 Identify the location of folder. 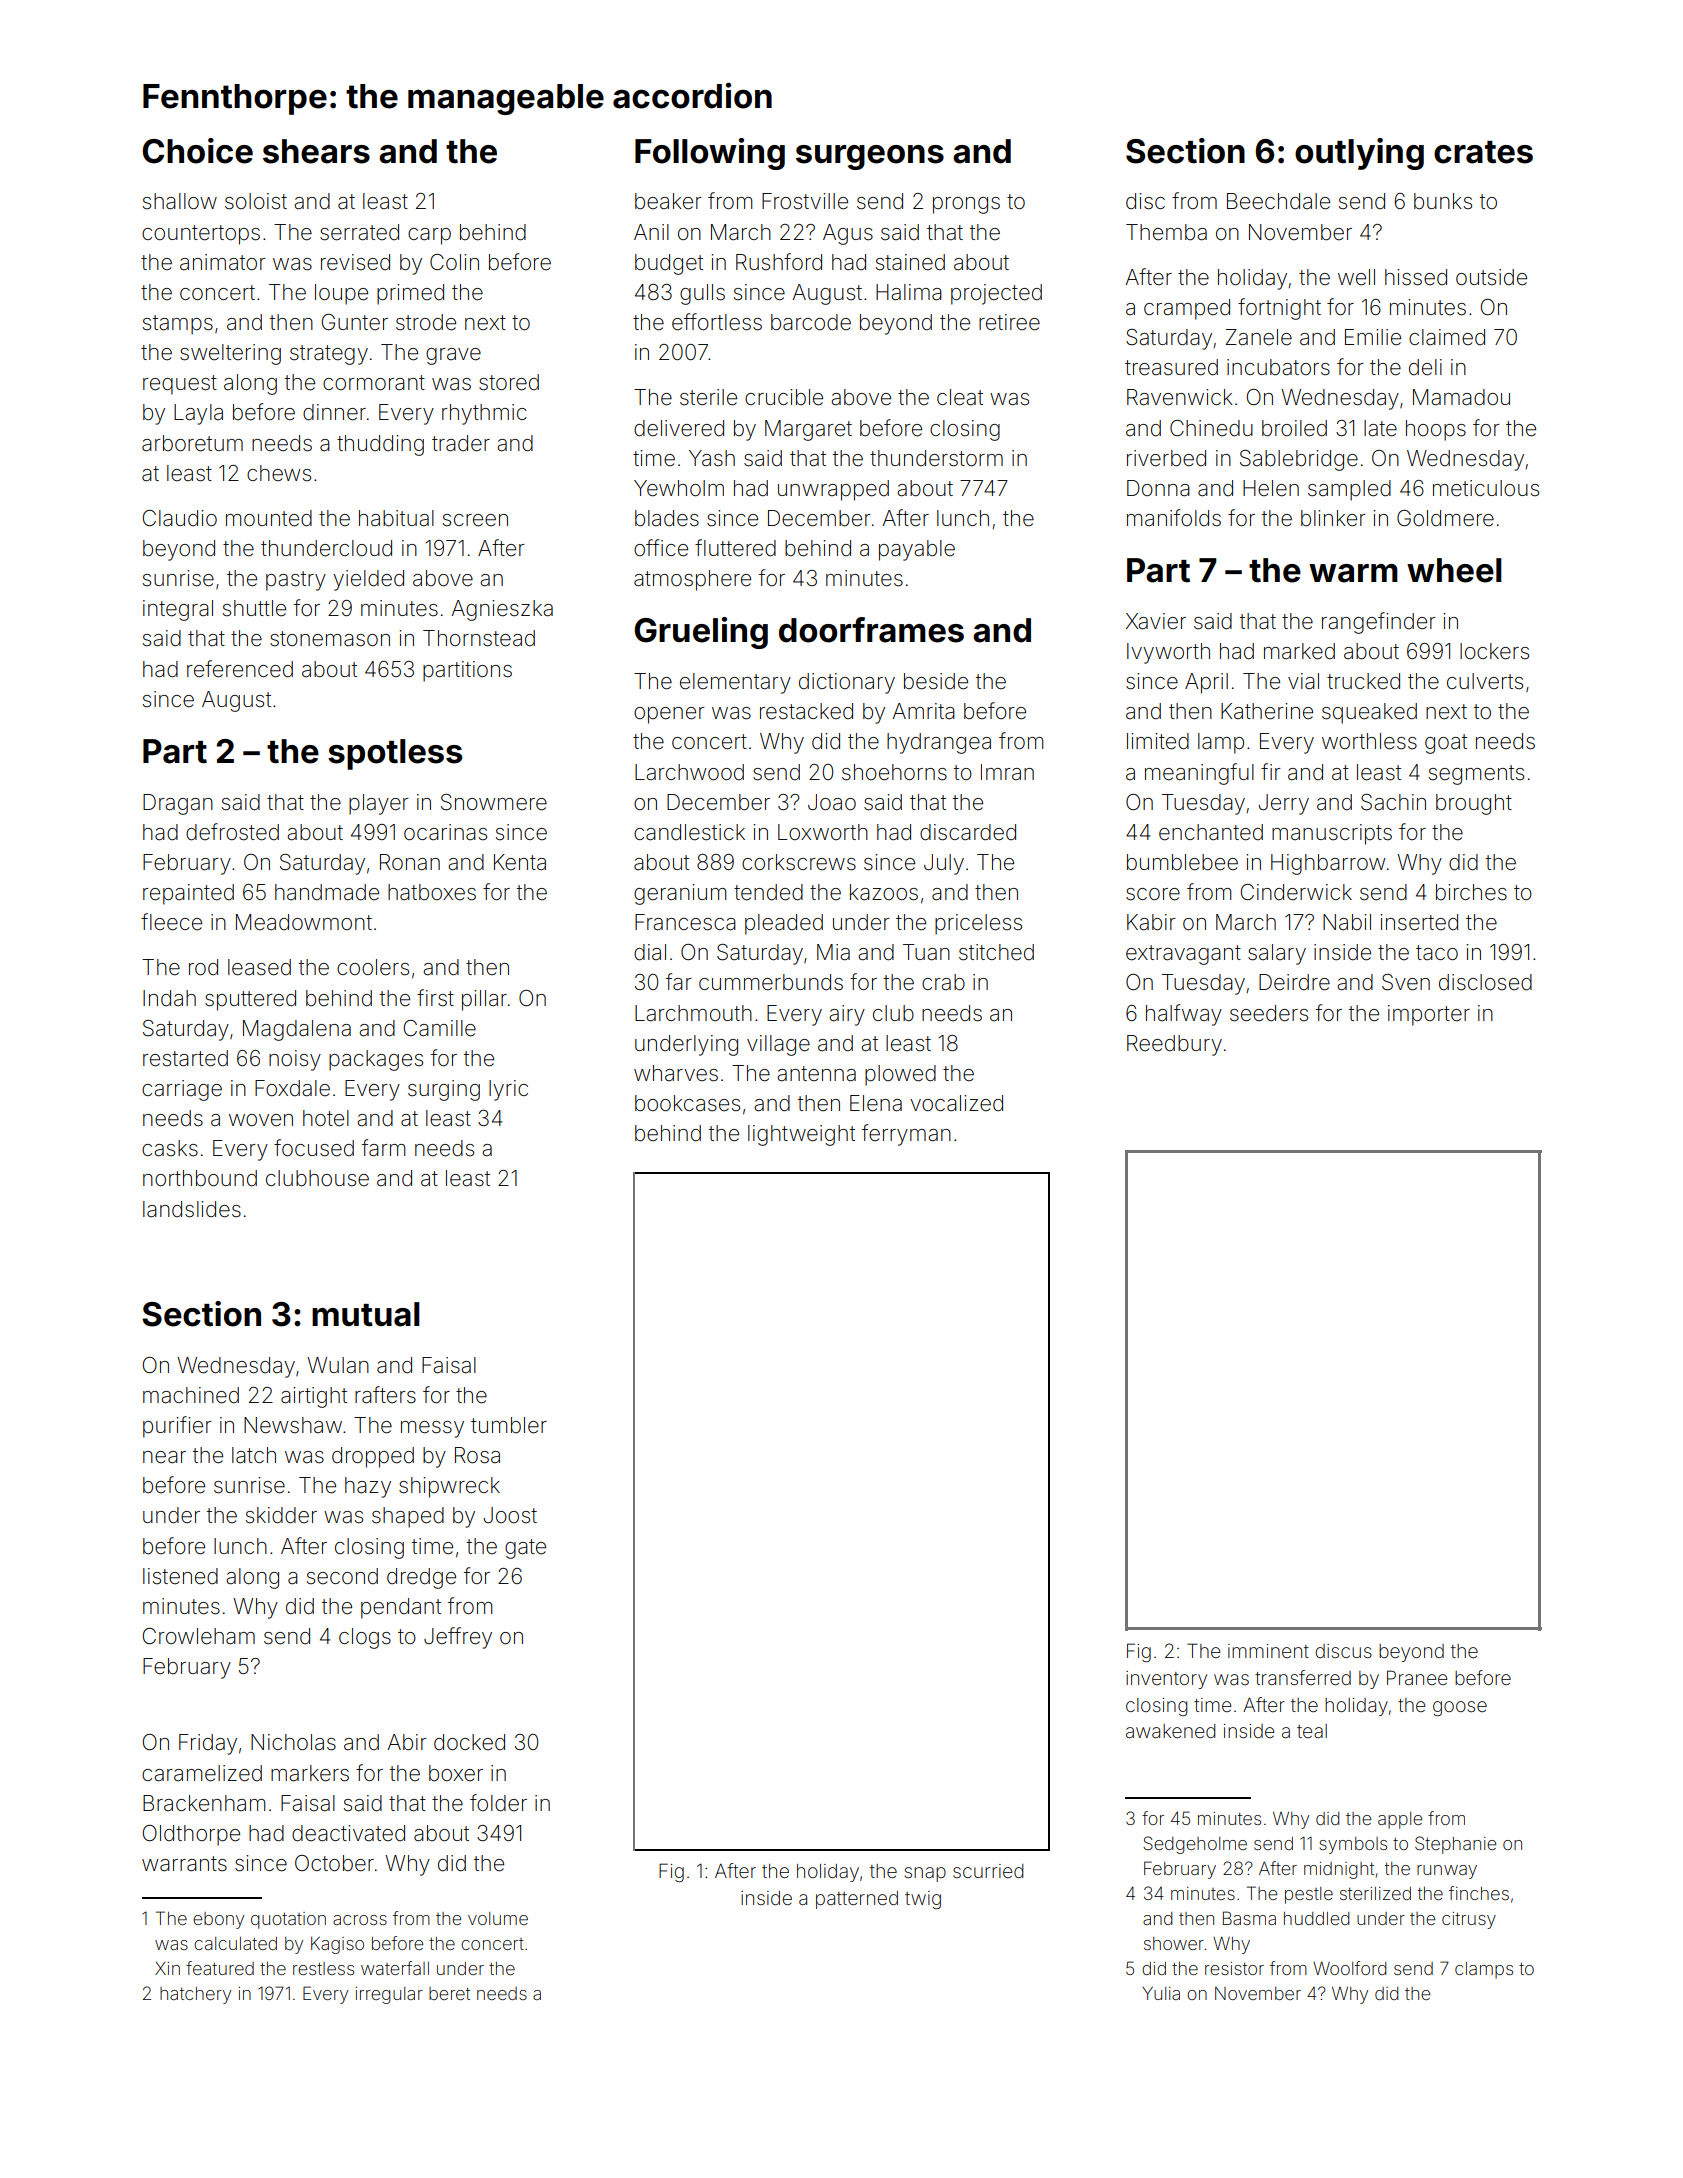
(498, 1803).
